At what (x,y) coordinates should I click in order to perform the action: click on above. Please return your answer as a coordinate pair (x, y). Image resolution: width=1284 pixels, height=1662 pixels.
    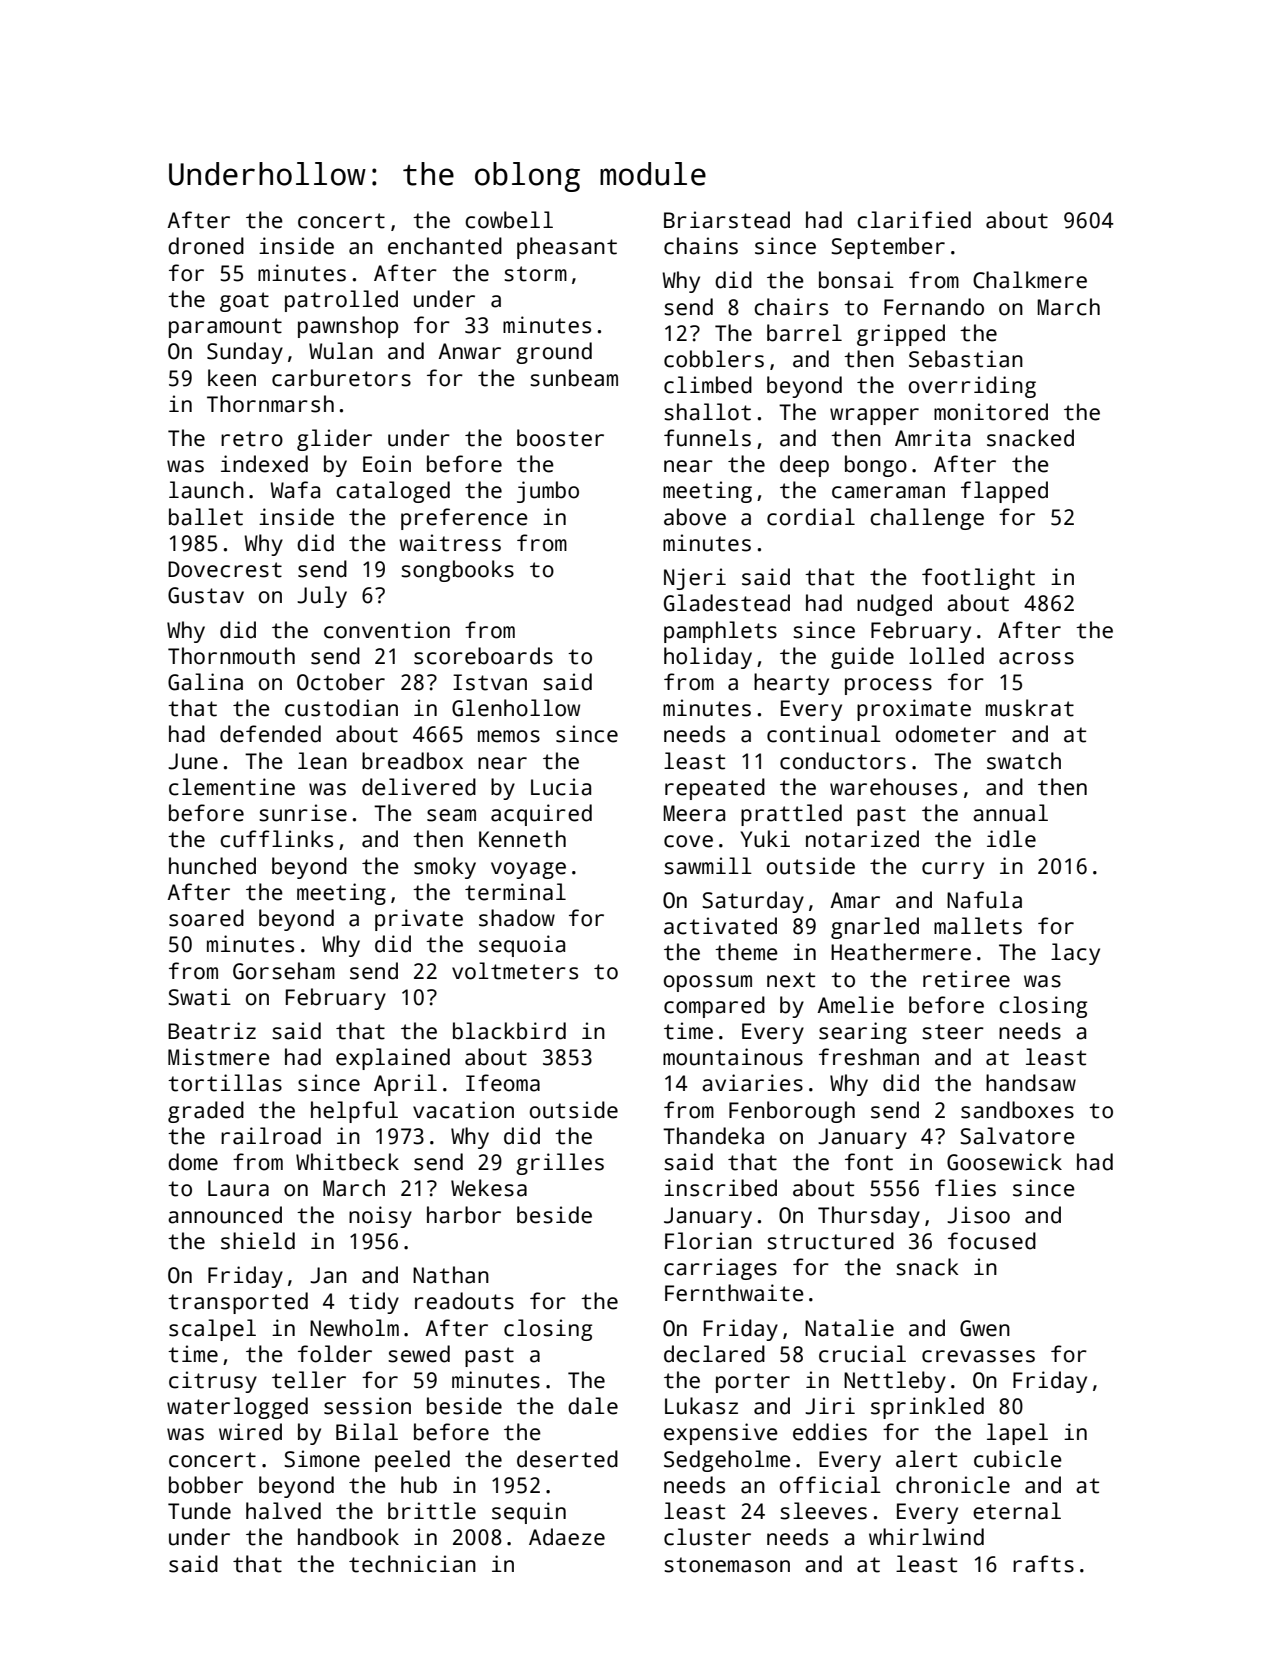
    Looking at the image, I should click on (695, 517).
